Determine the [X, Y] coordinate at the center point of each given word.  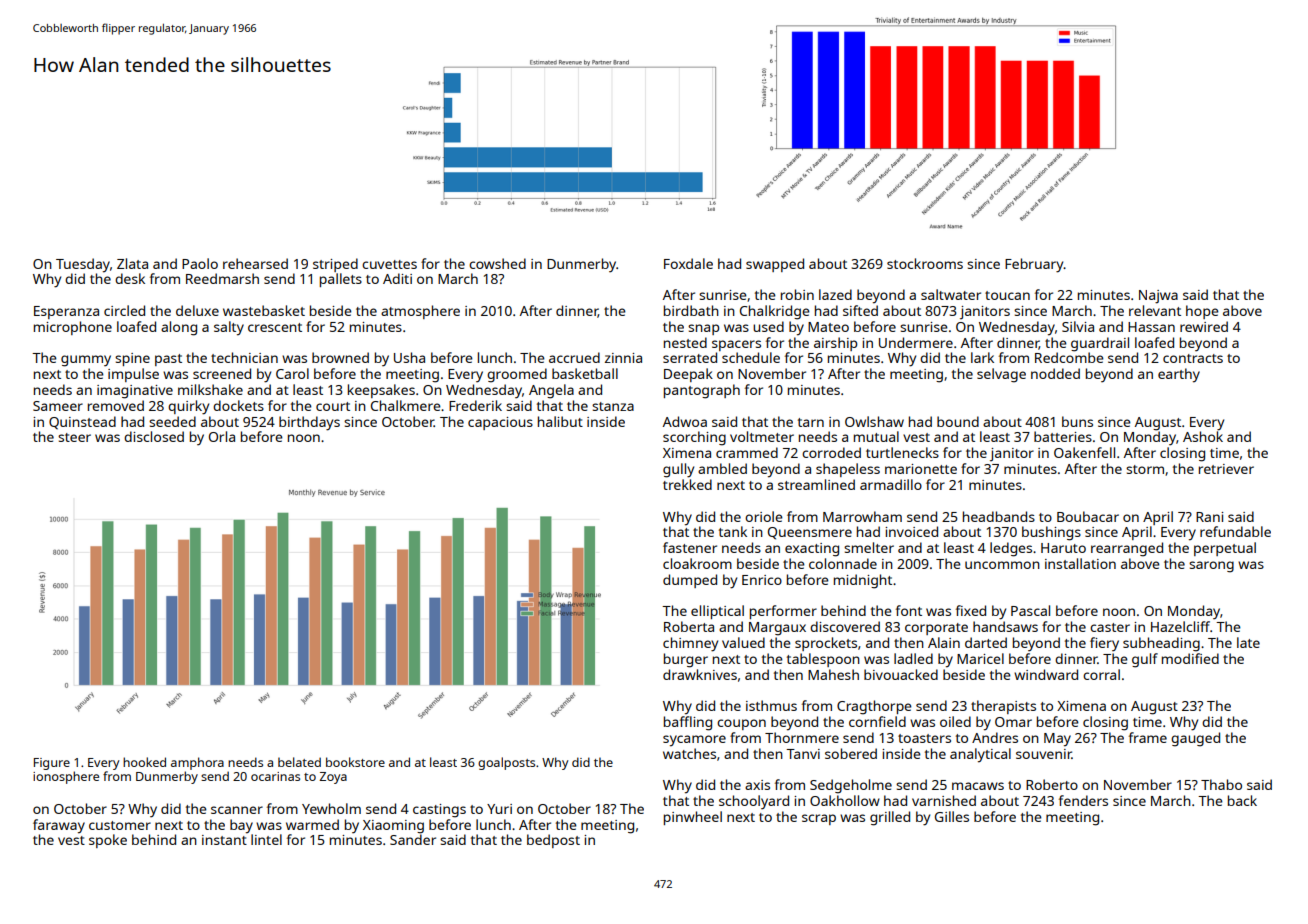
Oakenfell [1084, 452]
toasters [924, 738]
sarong [1211, 567]
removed [116, 405]
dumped [690, 581]
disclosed [154, 436]
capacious [500, 423]
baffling [688, 723]
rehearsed [255, 263]
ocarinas [275, 776]
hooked [144, 762]
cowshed [497, 263]
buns [1077, 421]
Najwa [1158, 297]
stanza [613, 406]
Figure [52, 764]
